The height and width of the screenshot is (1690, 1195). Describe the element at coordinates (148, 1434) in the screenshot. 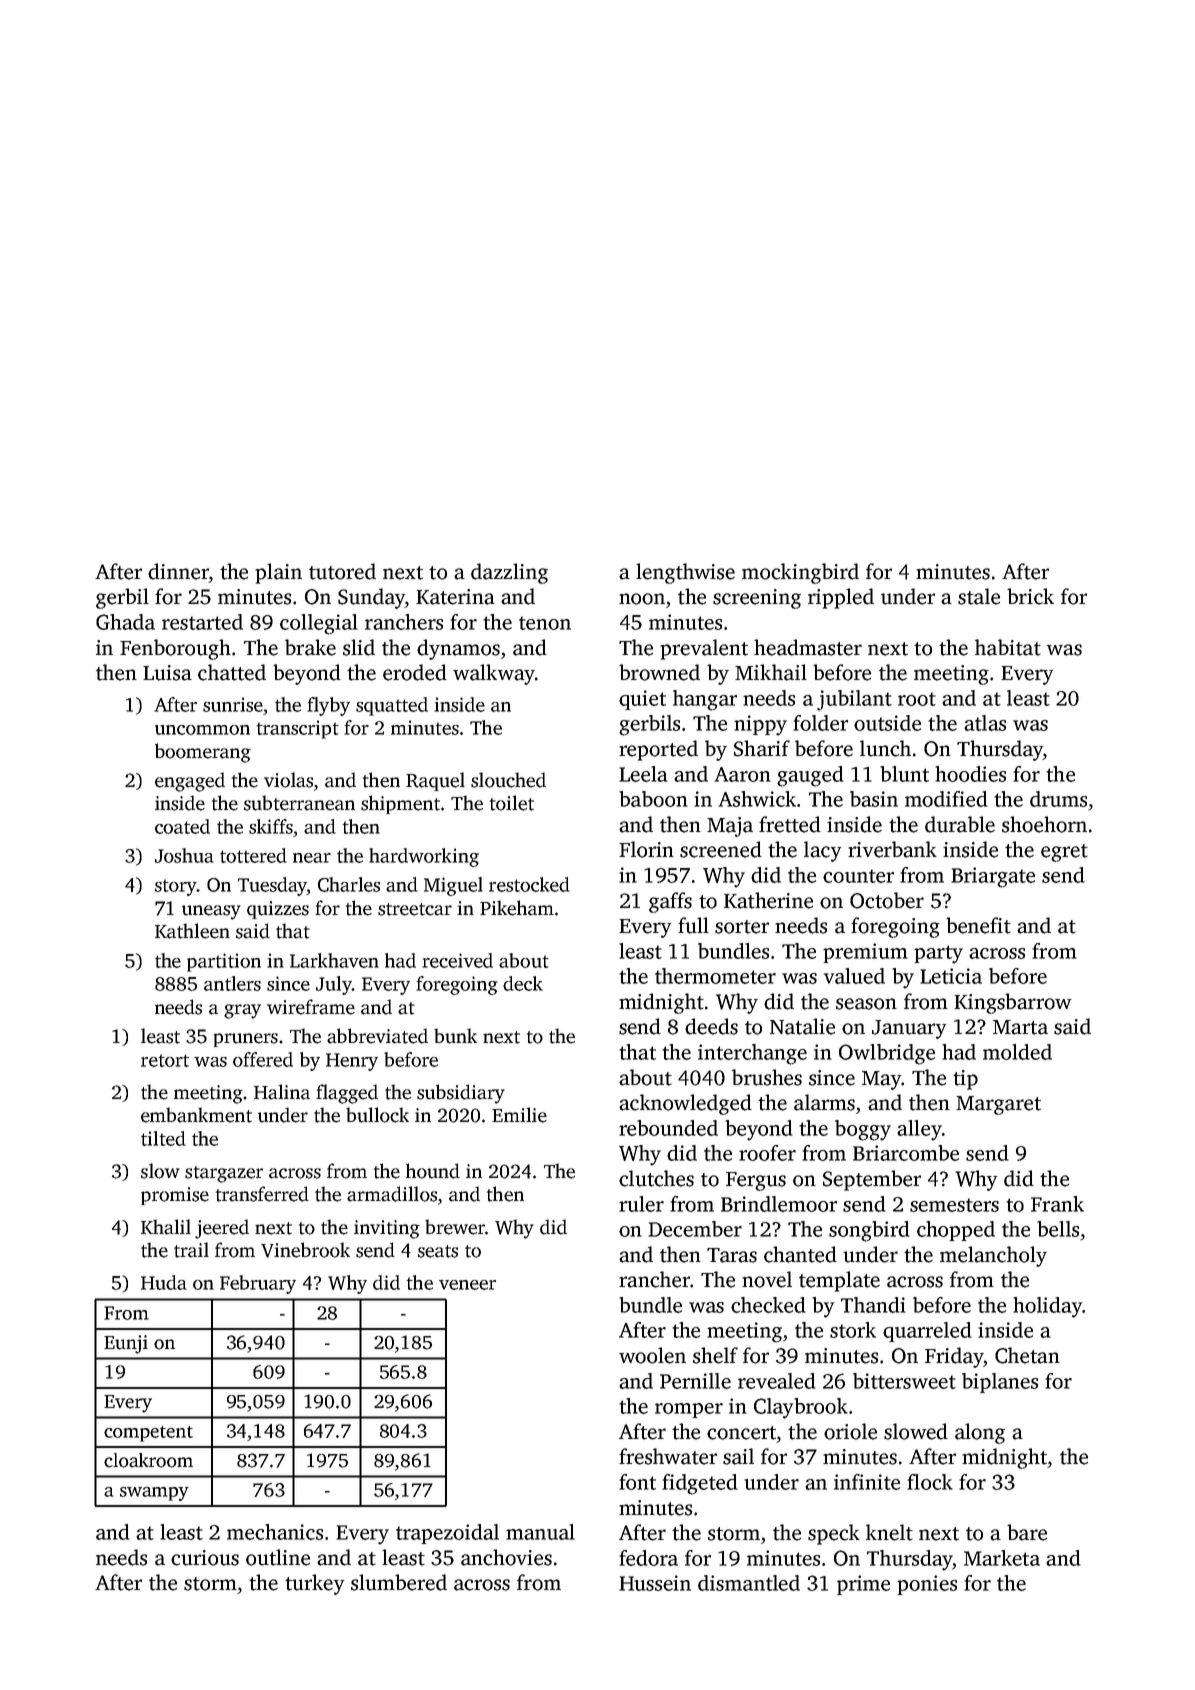

I see `competent` at that location.
